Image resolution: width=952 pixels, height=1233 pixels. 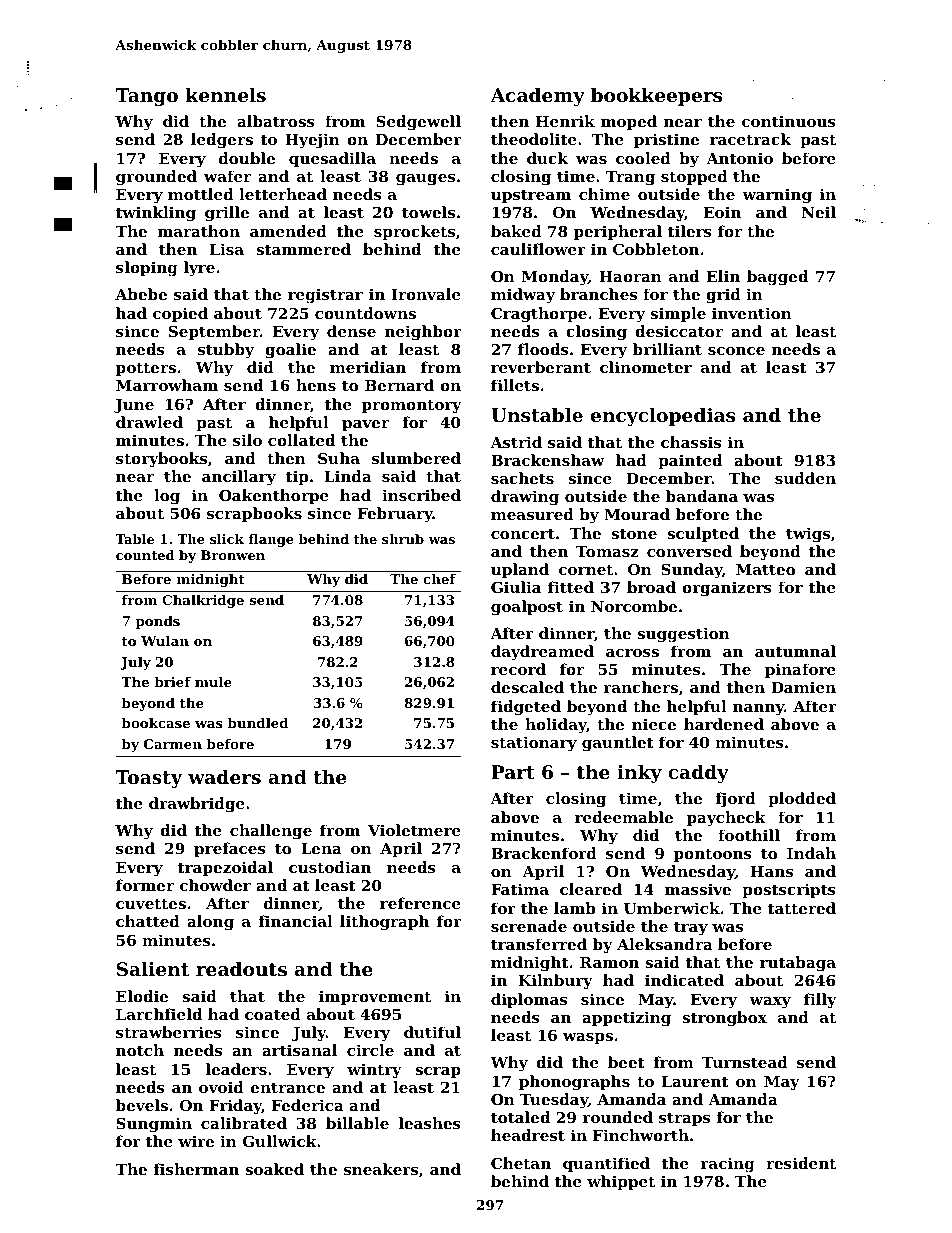 I want to click on promontory, so click(x=412, y=406).
